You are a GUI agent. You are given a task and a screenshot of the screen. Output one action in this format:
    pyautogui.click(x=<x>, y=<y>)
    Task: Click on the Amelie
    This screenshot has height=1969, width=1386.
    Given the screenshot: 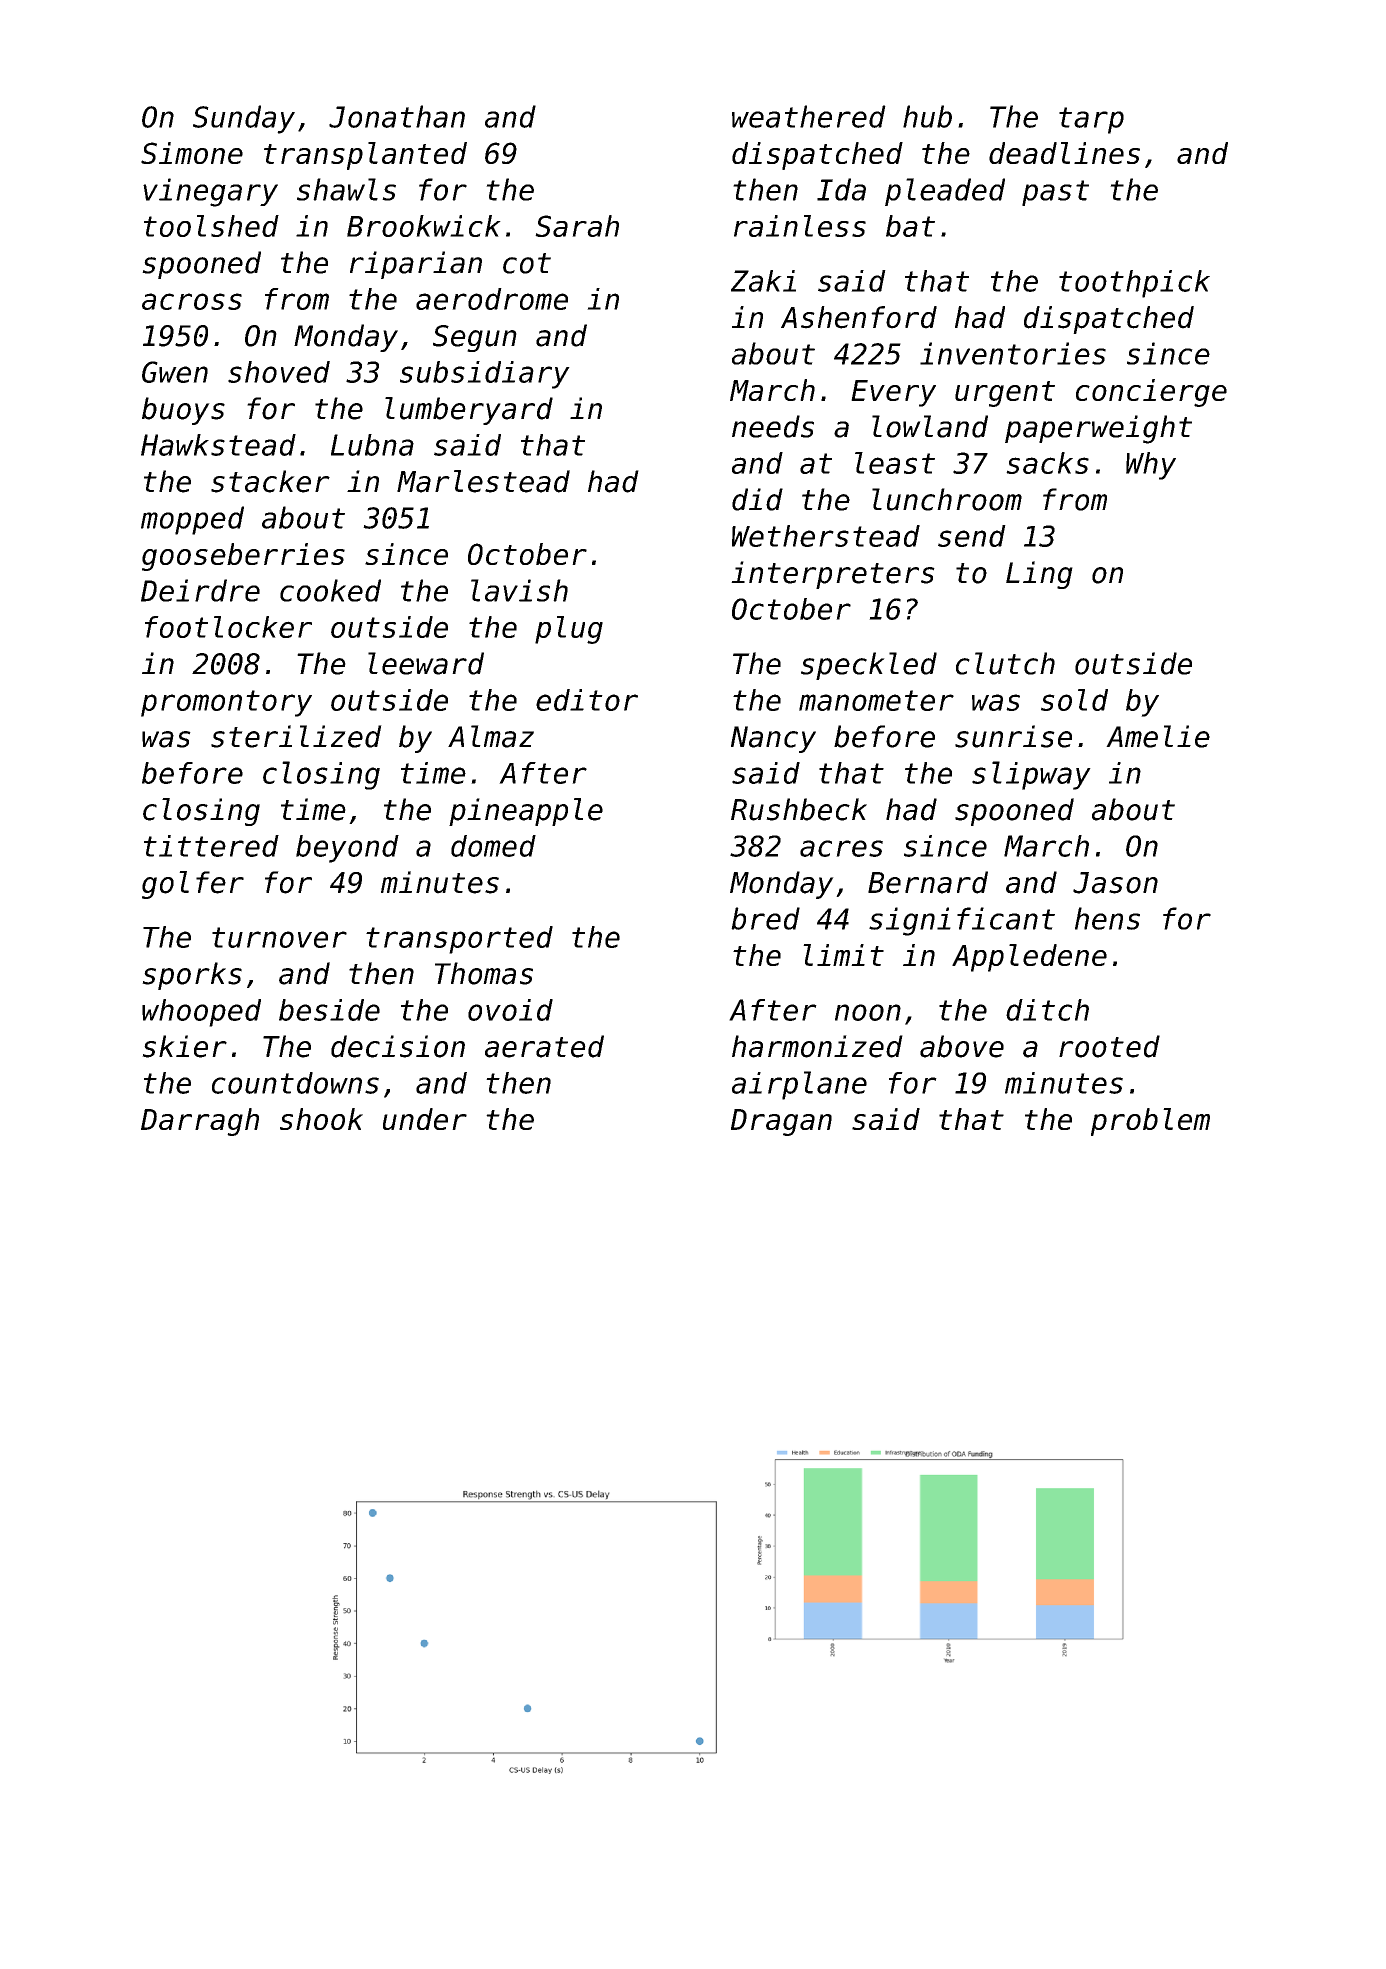 What is the action you would take?
    pyautogui.click(x=1158, y=736)
